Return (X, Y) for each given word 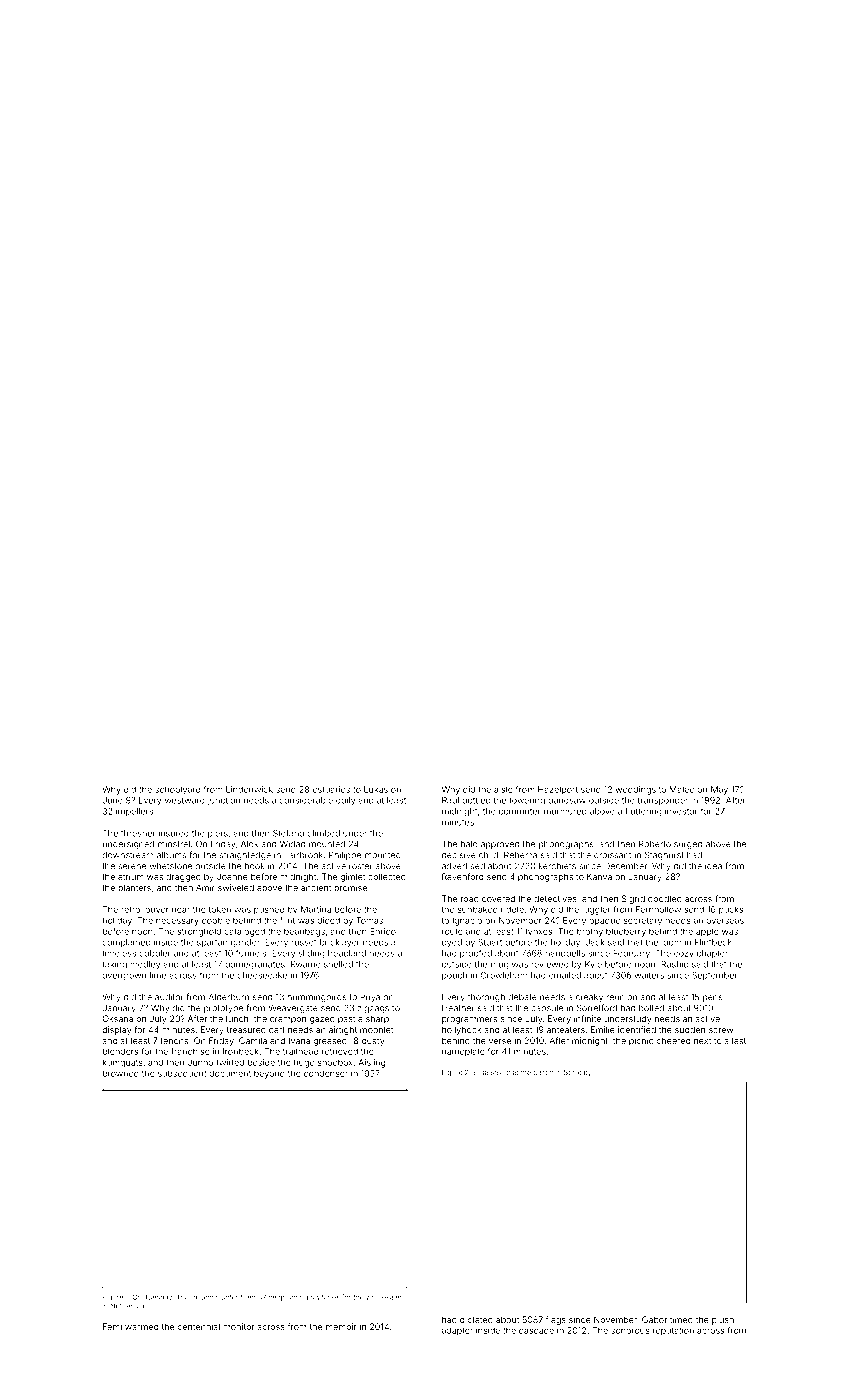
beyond (269, 1074)
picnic (641, 1041)
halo (469, 844)
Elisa (480, 1072)
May (719, 790)
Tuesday (158, 1297)
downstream (128, 855)
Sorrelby (578, 1073)
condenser (326, 1073)
